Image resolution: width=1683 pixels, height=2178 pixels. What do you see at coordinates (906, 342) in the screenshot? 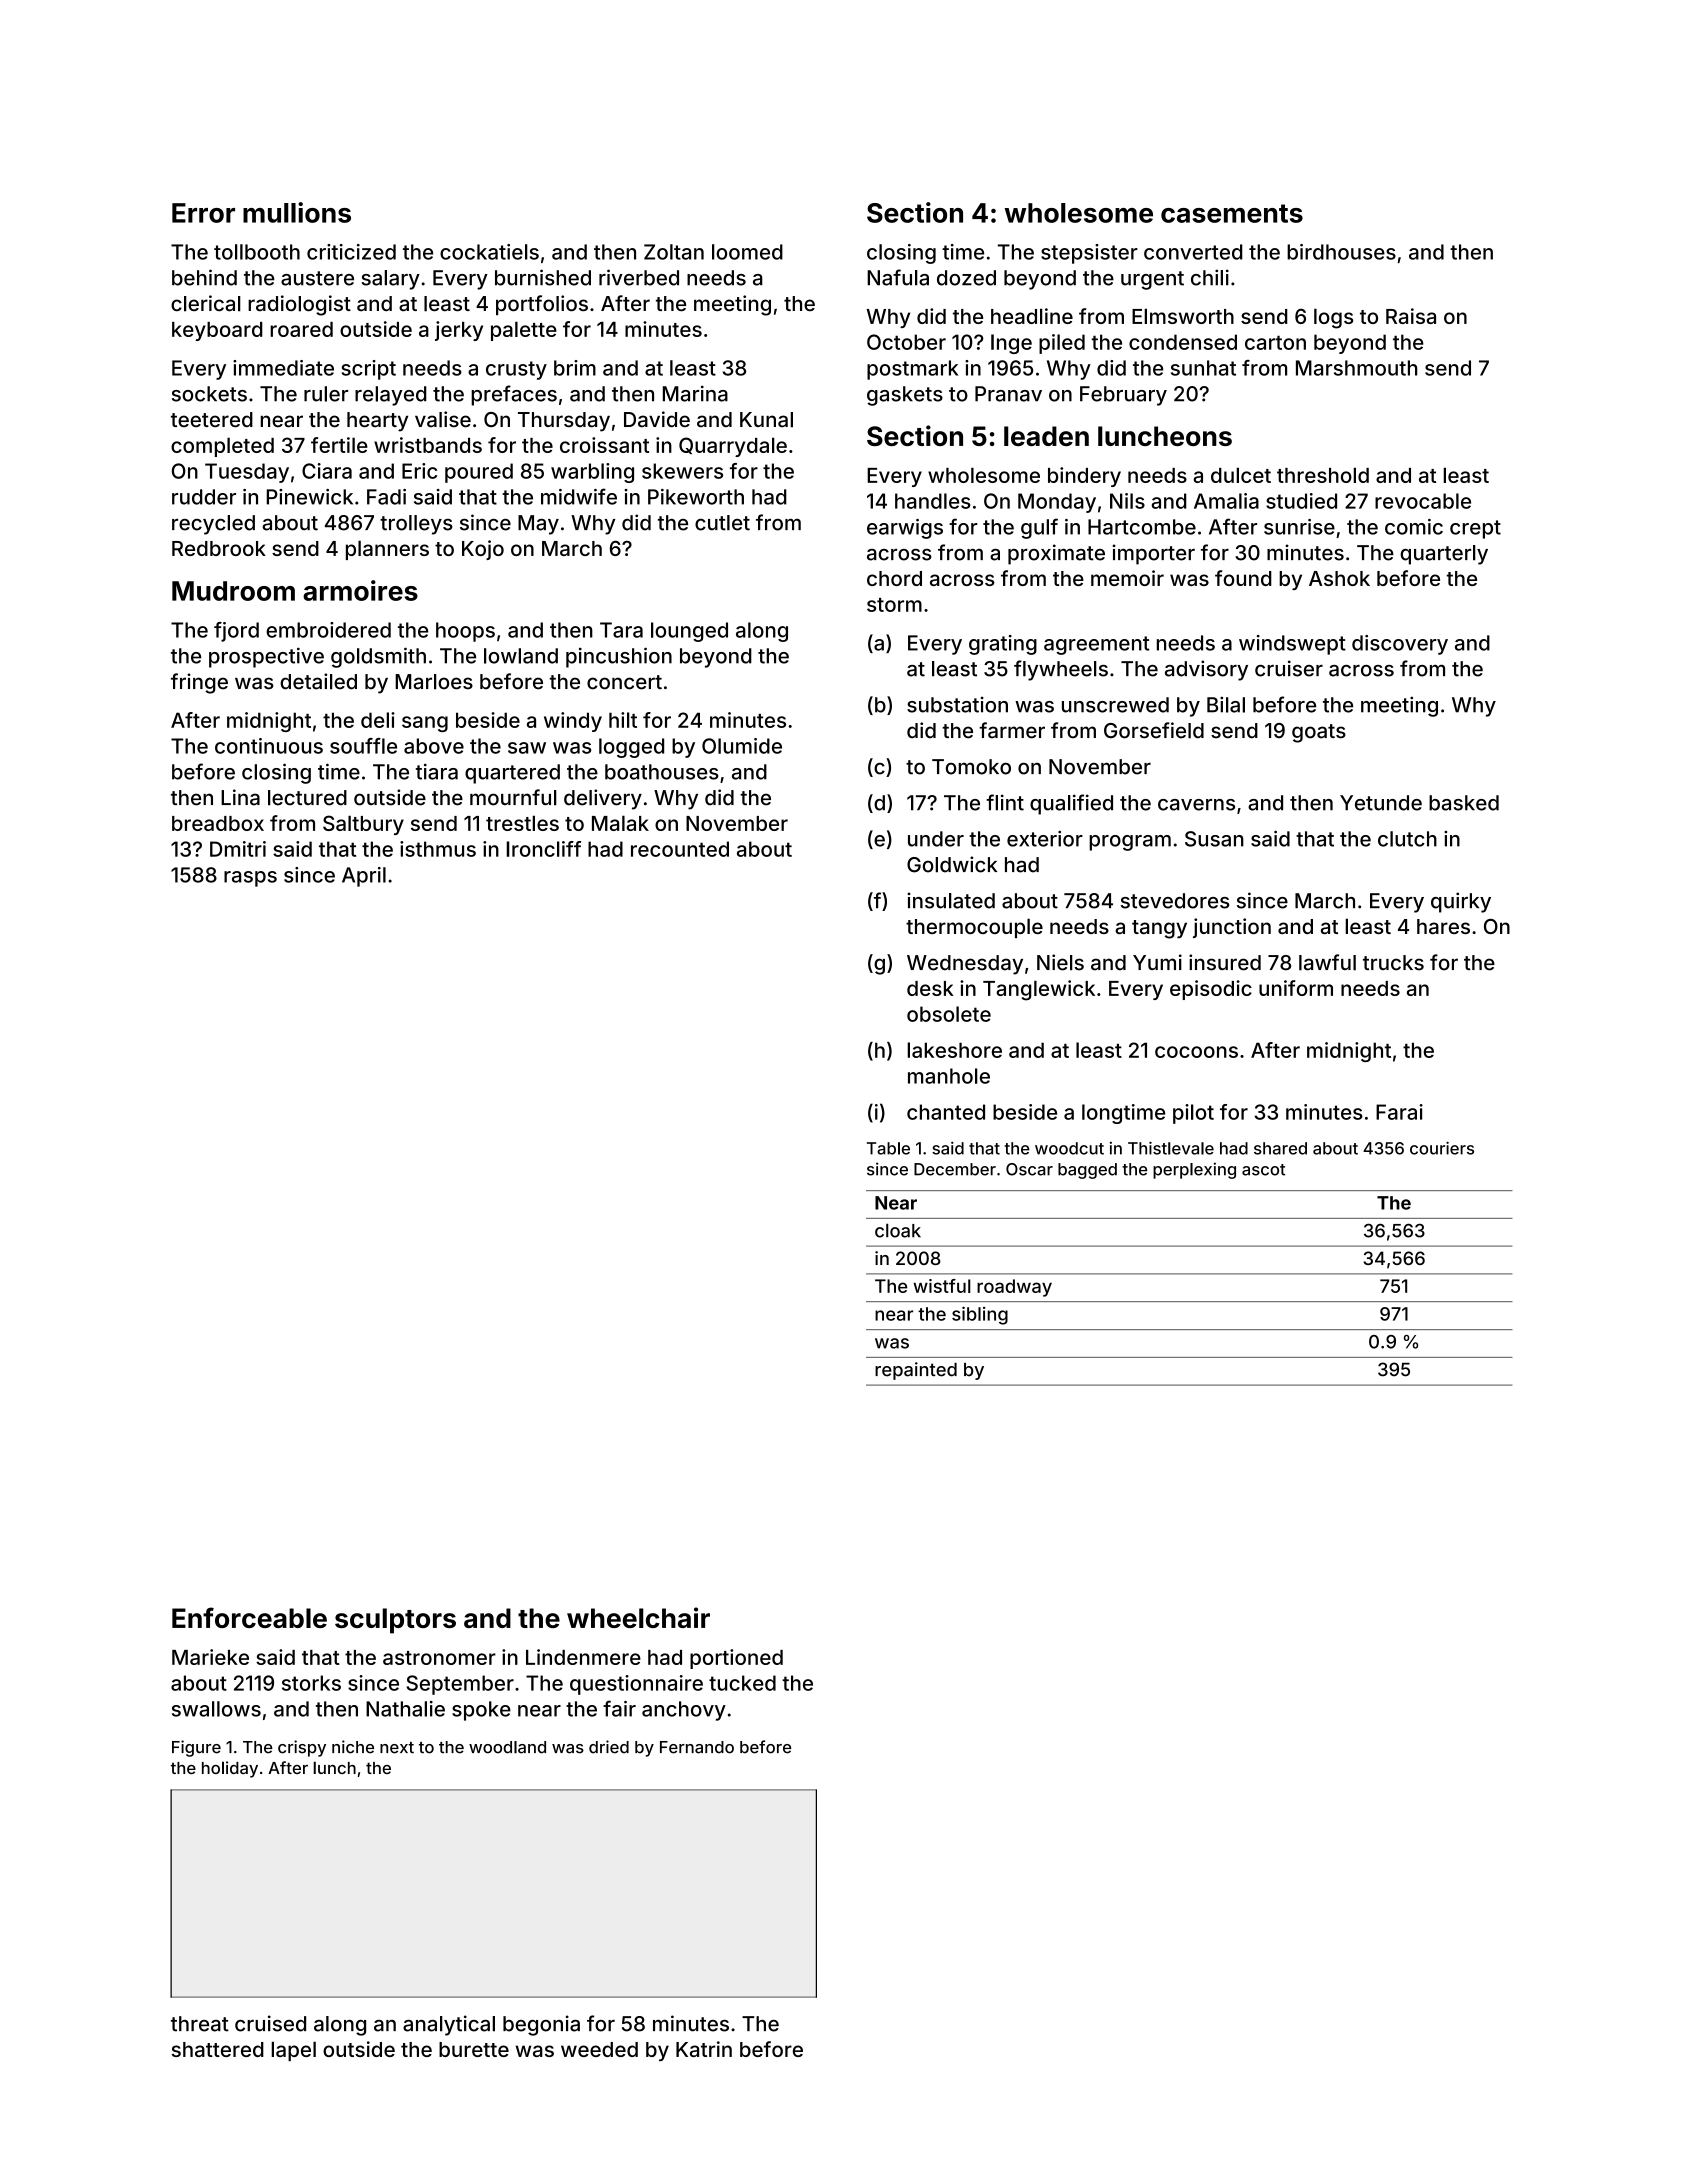
I see `October` at bounding box center [906, 342].
